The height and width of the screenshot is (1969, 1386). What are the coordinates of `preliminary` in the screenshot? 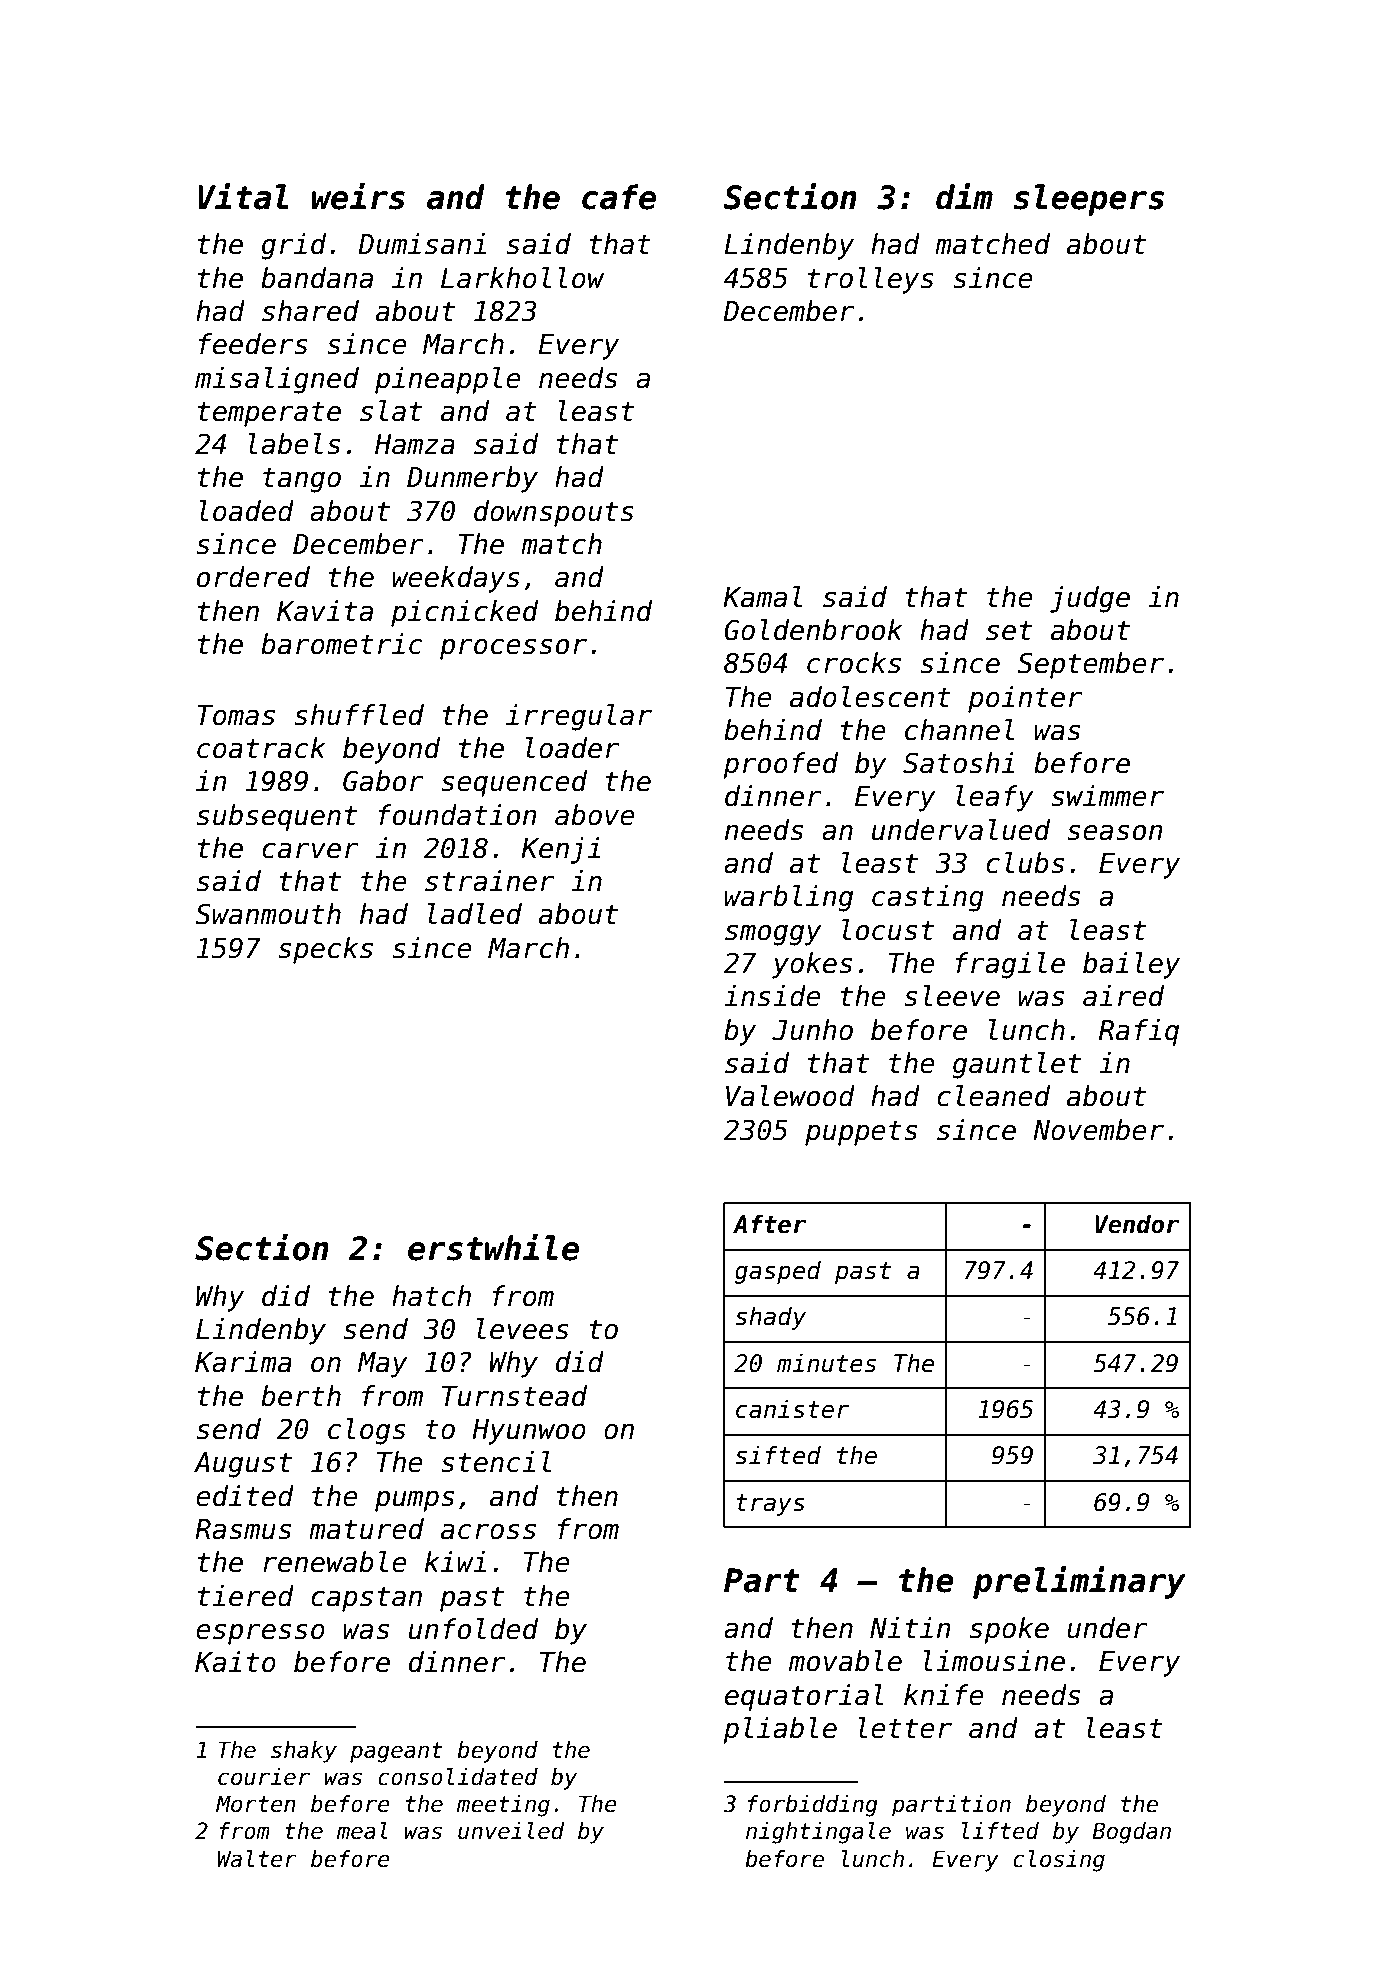 It's located at (1079, 1582).
